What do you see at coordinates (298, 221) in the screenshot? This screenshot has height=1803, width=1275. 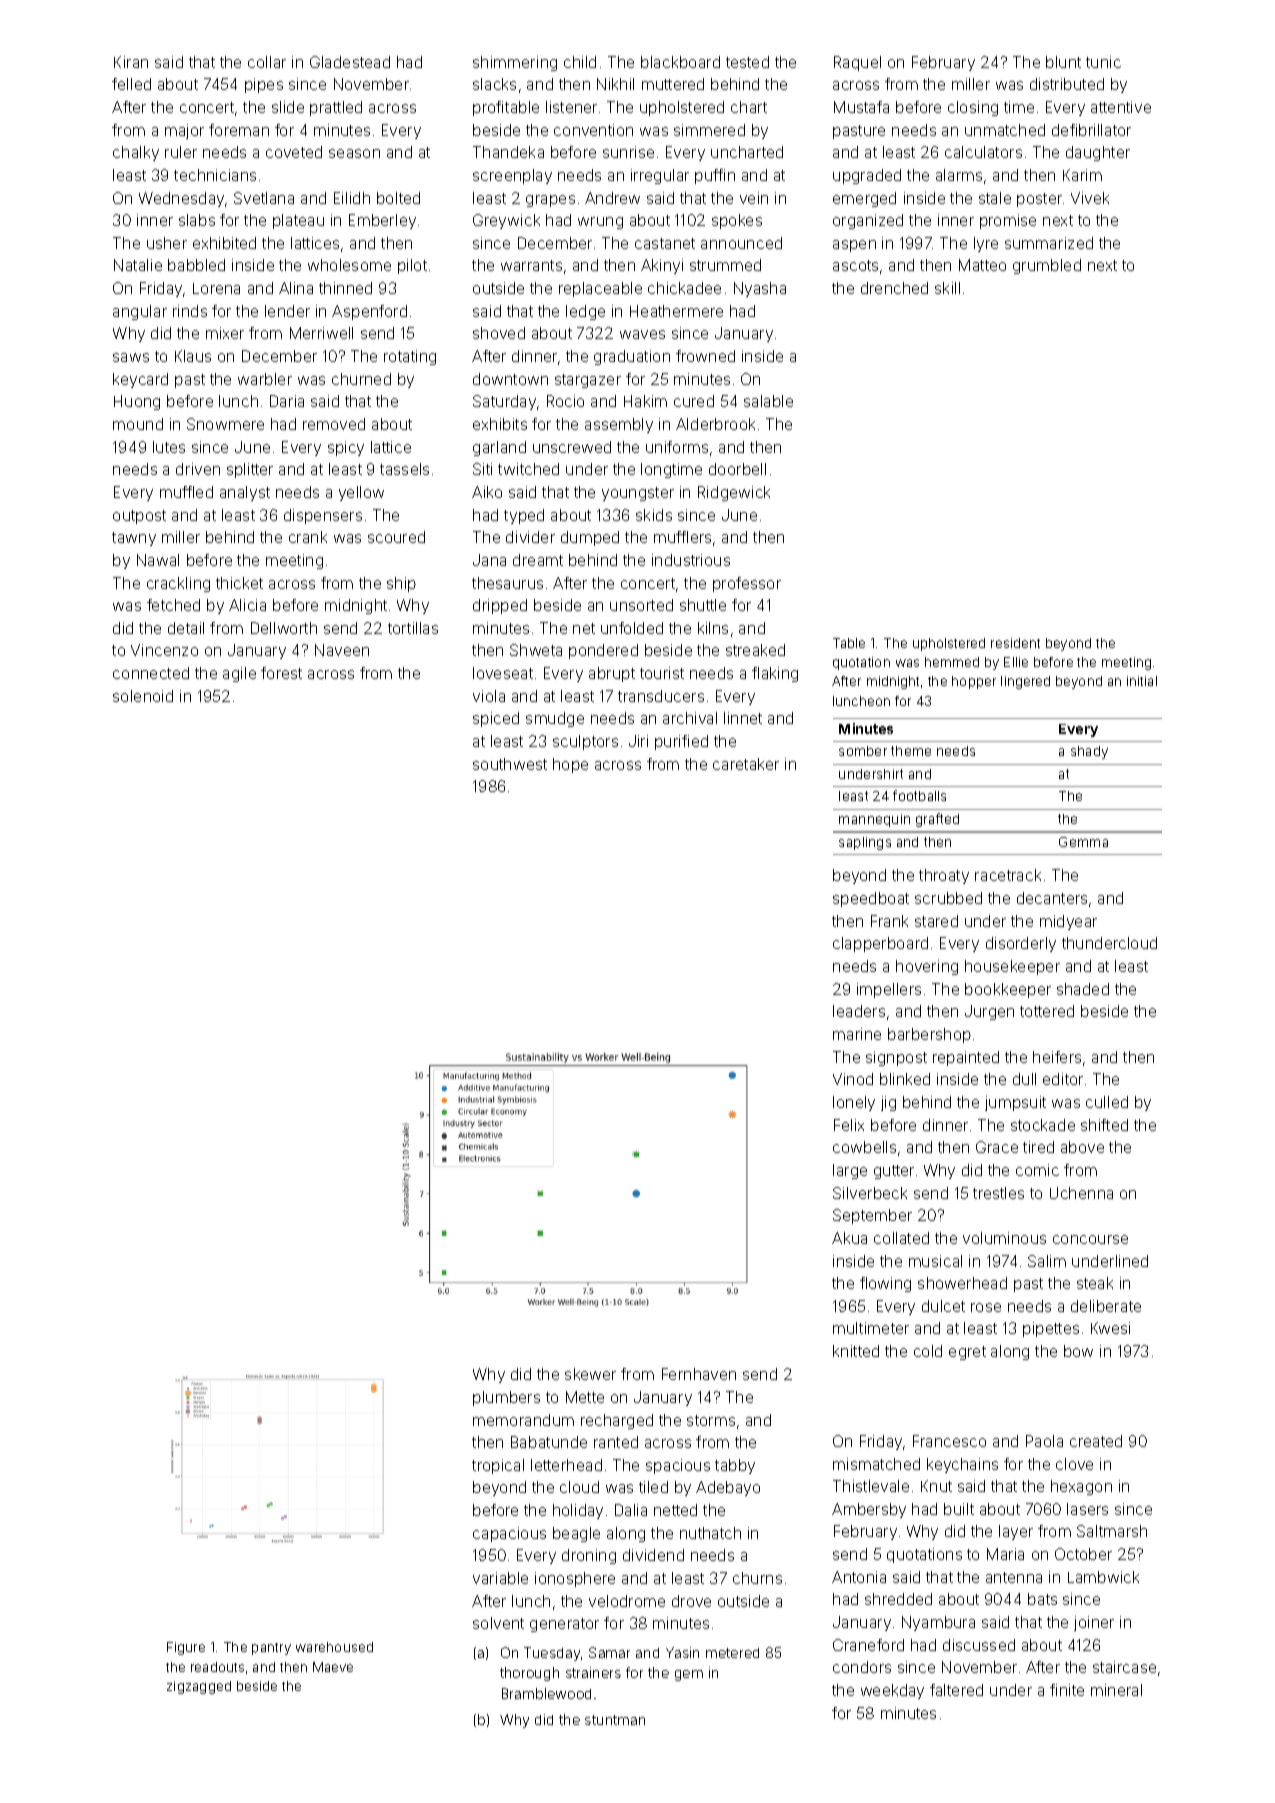 I see `plateau` at bounding box center [298, 221].
